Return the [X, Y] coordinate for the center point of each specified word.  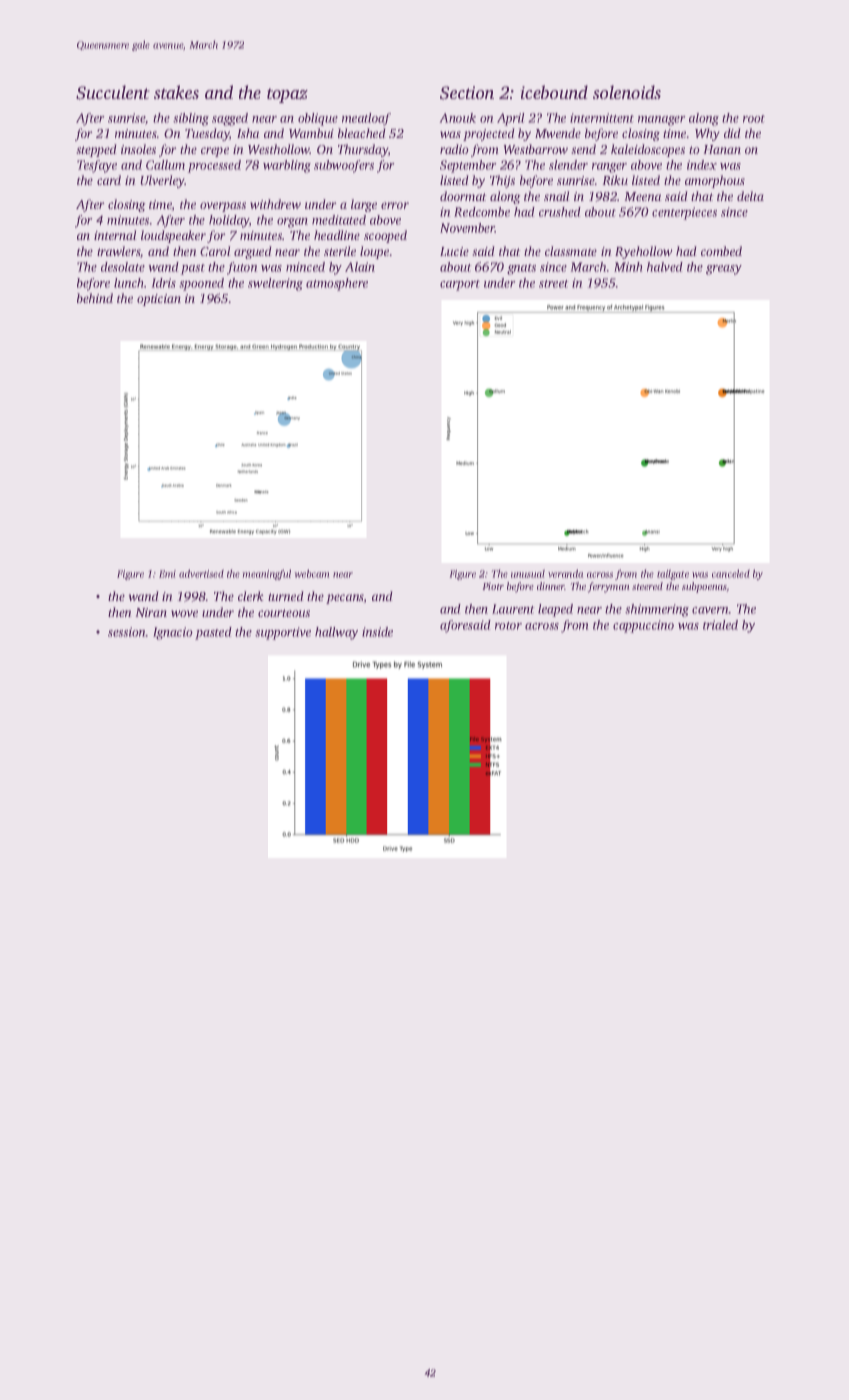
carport [460, 285]
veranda [566, 573]
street [554, 284]
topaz [287, 95]
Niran [151, 612]
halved [665, 267]
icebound [554, 92]
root [754, 119]
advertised [201, 573]
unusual [528, 573]
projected [489, 134]
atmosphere [337, 284]
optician [159, 300]
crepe [215, 152]
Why [707, 134]
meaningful [266, 574]
